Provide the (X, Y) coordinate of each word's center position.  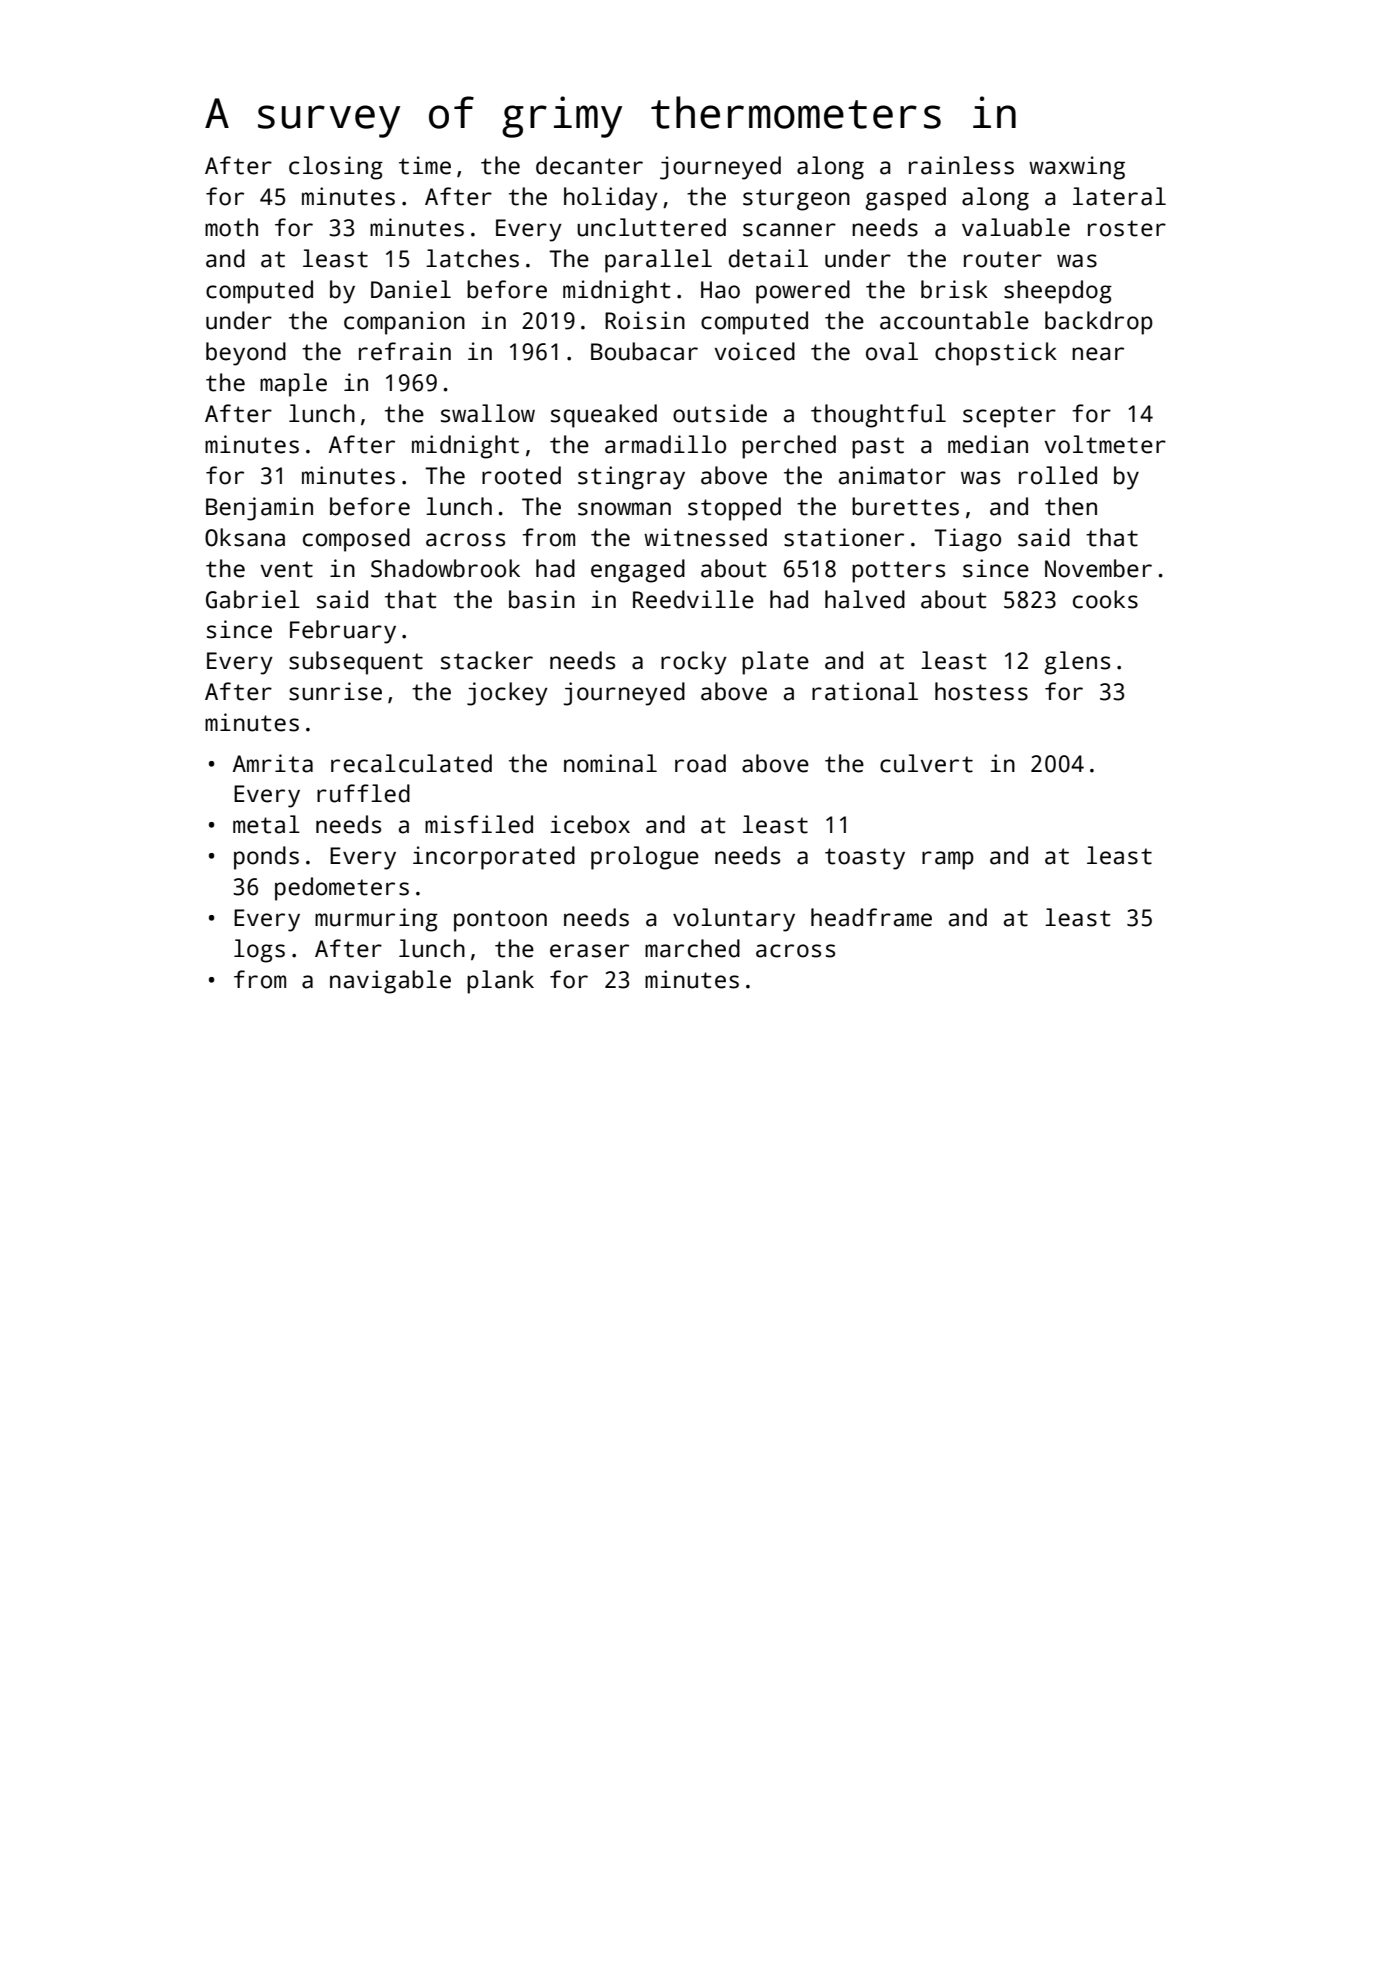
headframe (871, 917)
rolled (1058, 475)
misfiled (479, 824)
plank (500, 982)
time (425, 165)
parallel (658, 261)
